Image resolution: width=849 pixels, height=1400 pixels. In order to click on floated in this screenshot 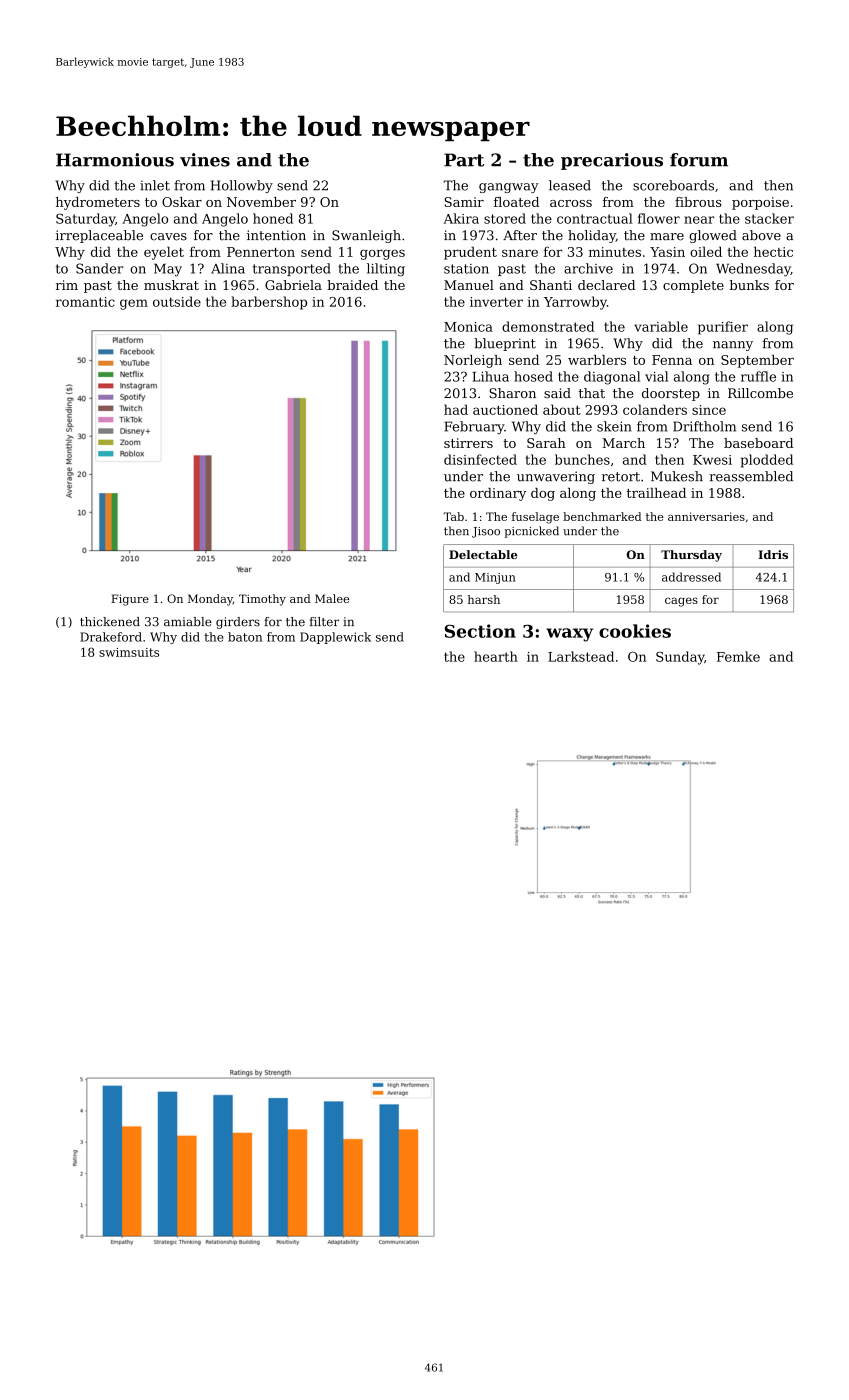, I will do `click(516, 202)`.
